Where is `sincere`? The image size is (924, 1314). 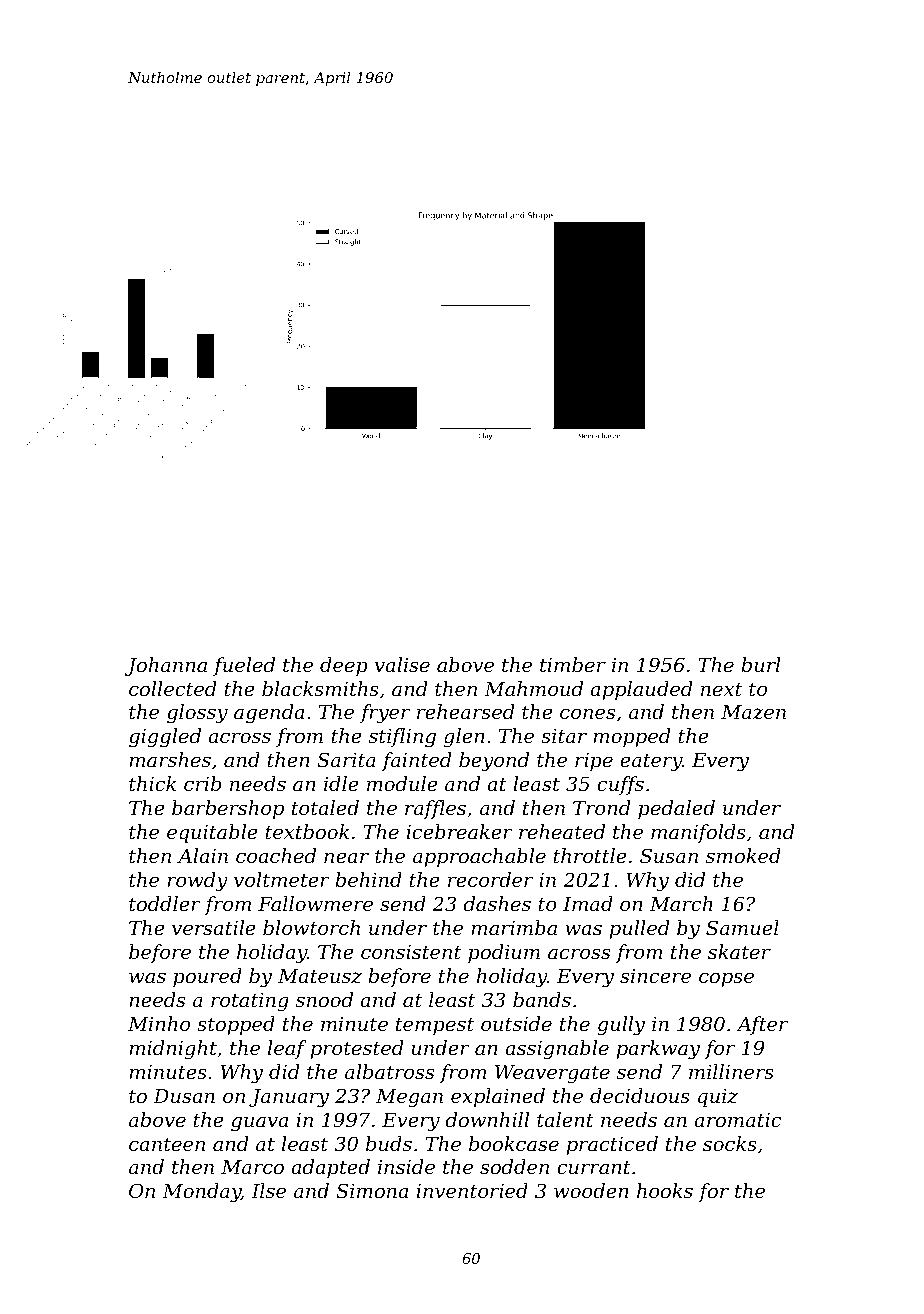 sincere is located at coordinates (655, 975).
